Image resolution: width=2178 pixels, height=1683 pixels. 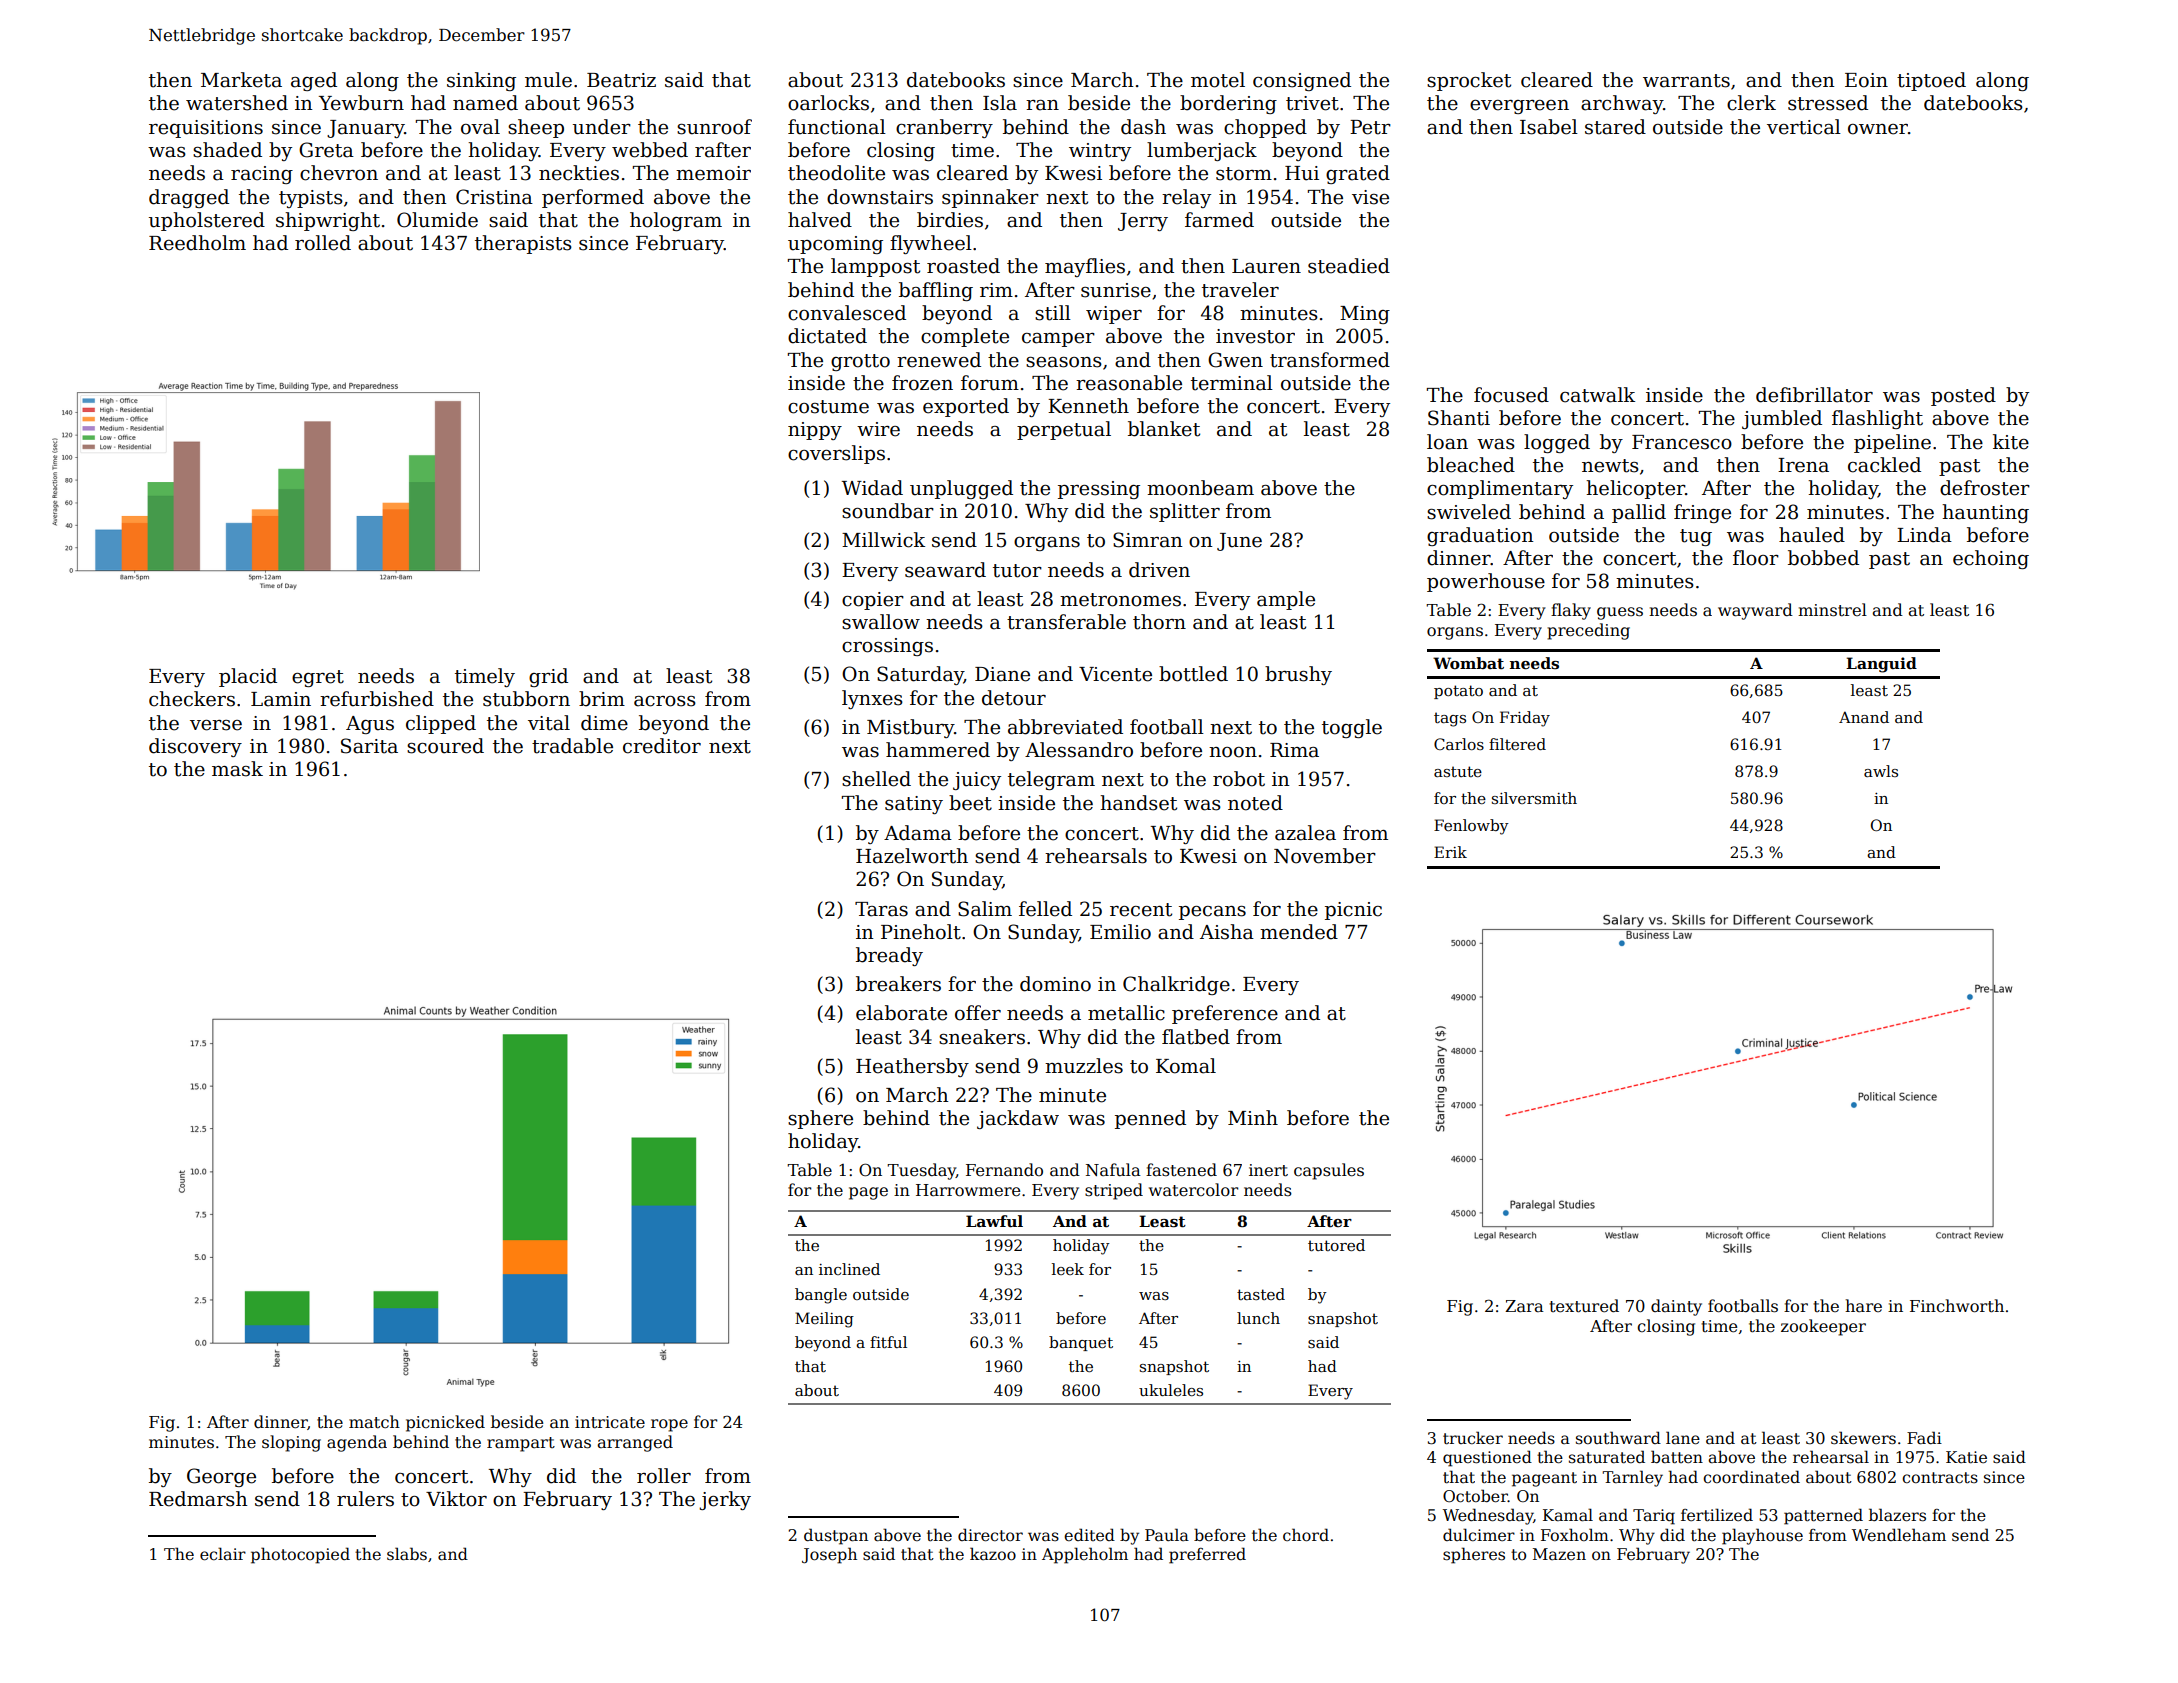 What do you see at coordinates (918, 833) in the page?
I see `Adama` at bounding box center [918, 833].
